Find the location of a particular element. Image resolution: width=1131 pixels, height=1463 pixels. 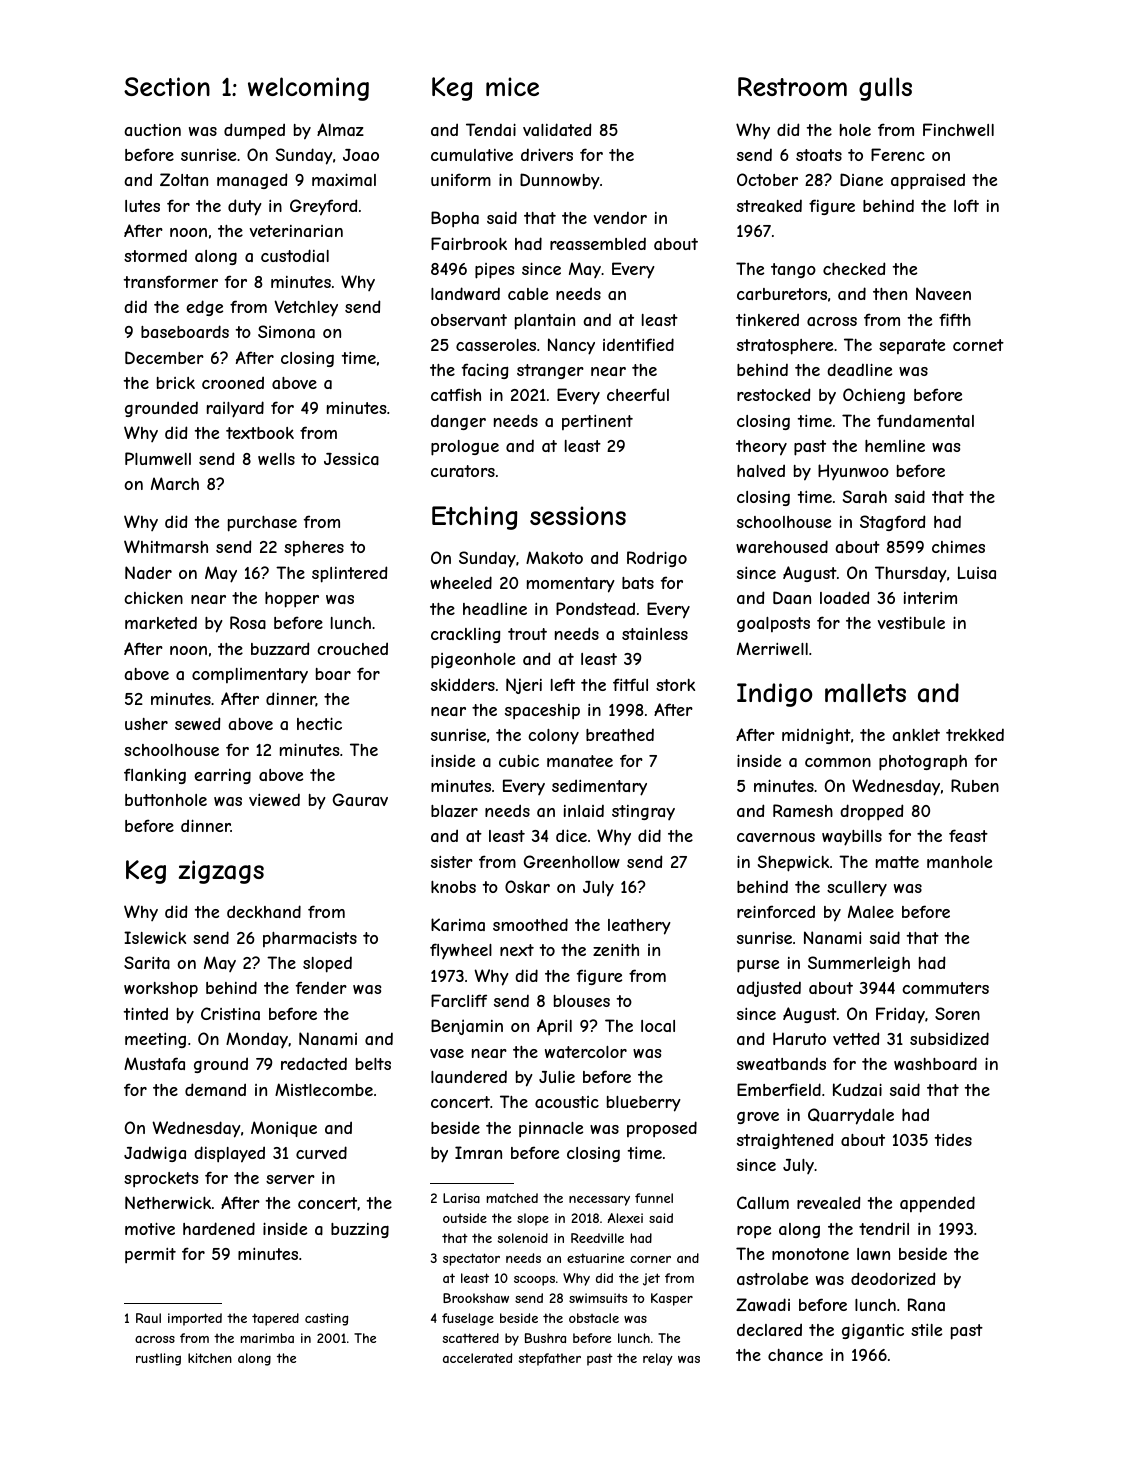

plantain is located at coordinates (545, 322).
